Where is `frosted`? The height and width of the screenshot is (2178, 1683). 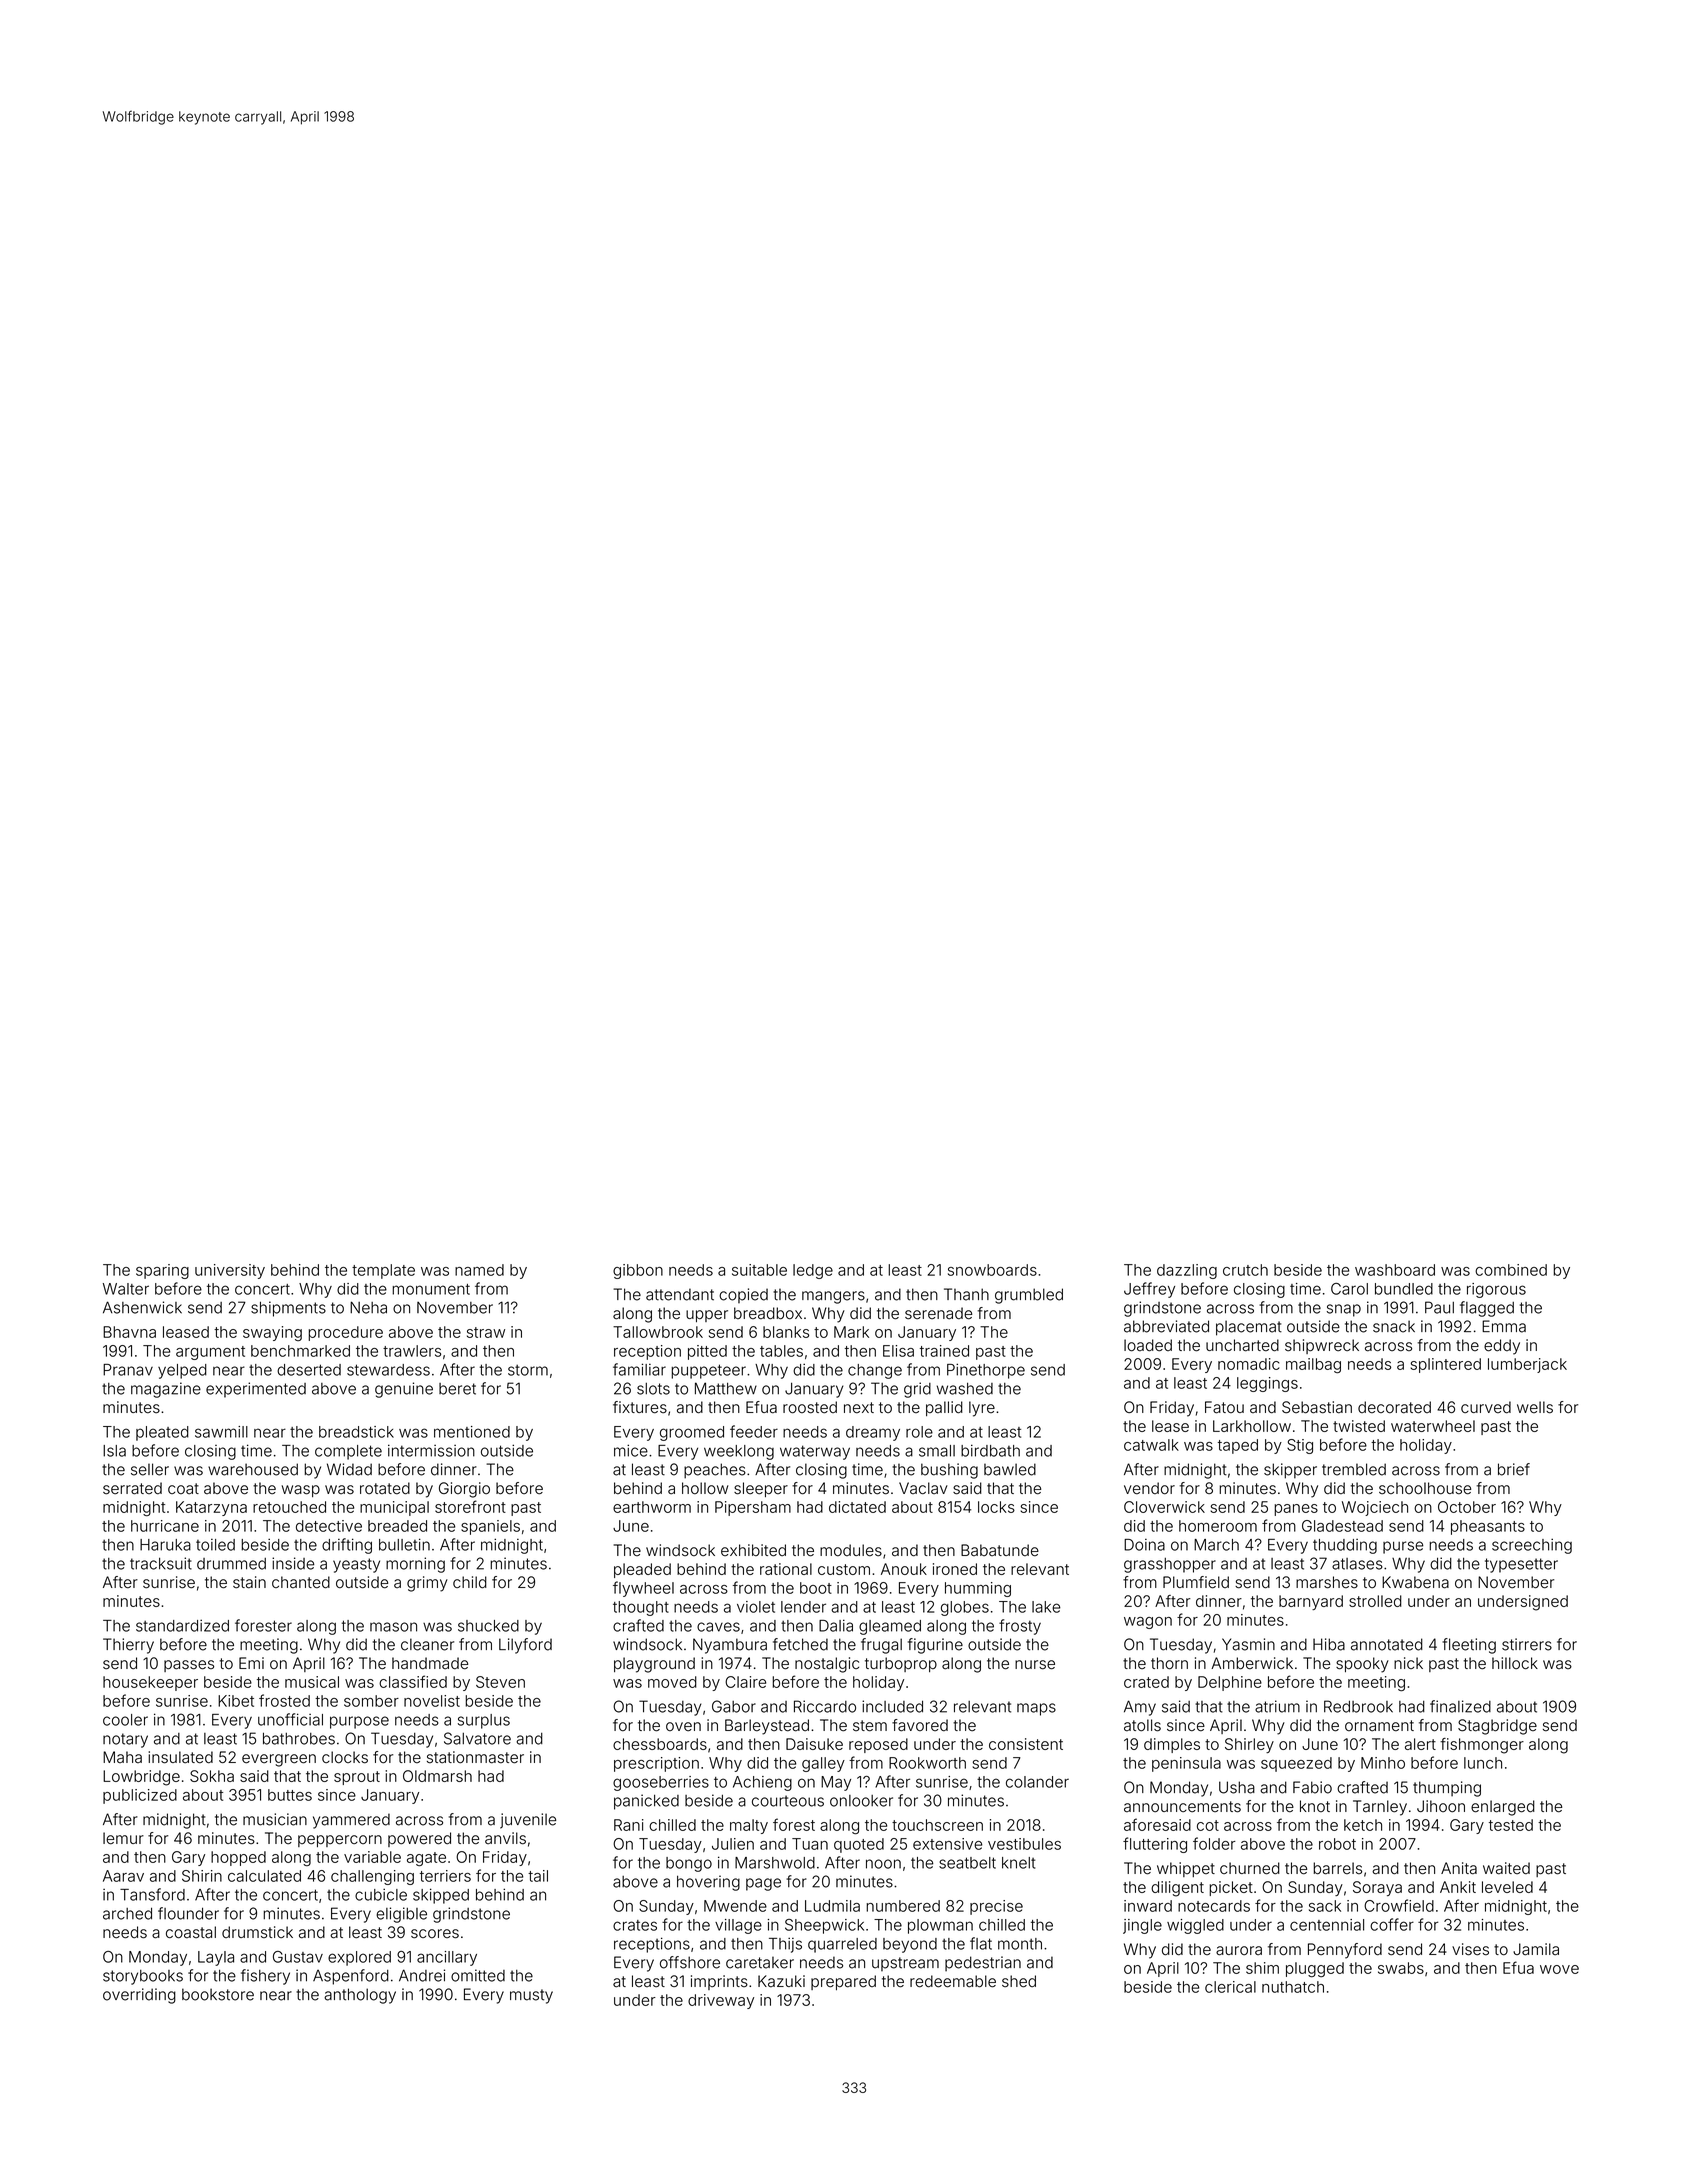 frosted is located at coordinates (284, 1700).
